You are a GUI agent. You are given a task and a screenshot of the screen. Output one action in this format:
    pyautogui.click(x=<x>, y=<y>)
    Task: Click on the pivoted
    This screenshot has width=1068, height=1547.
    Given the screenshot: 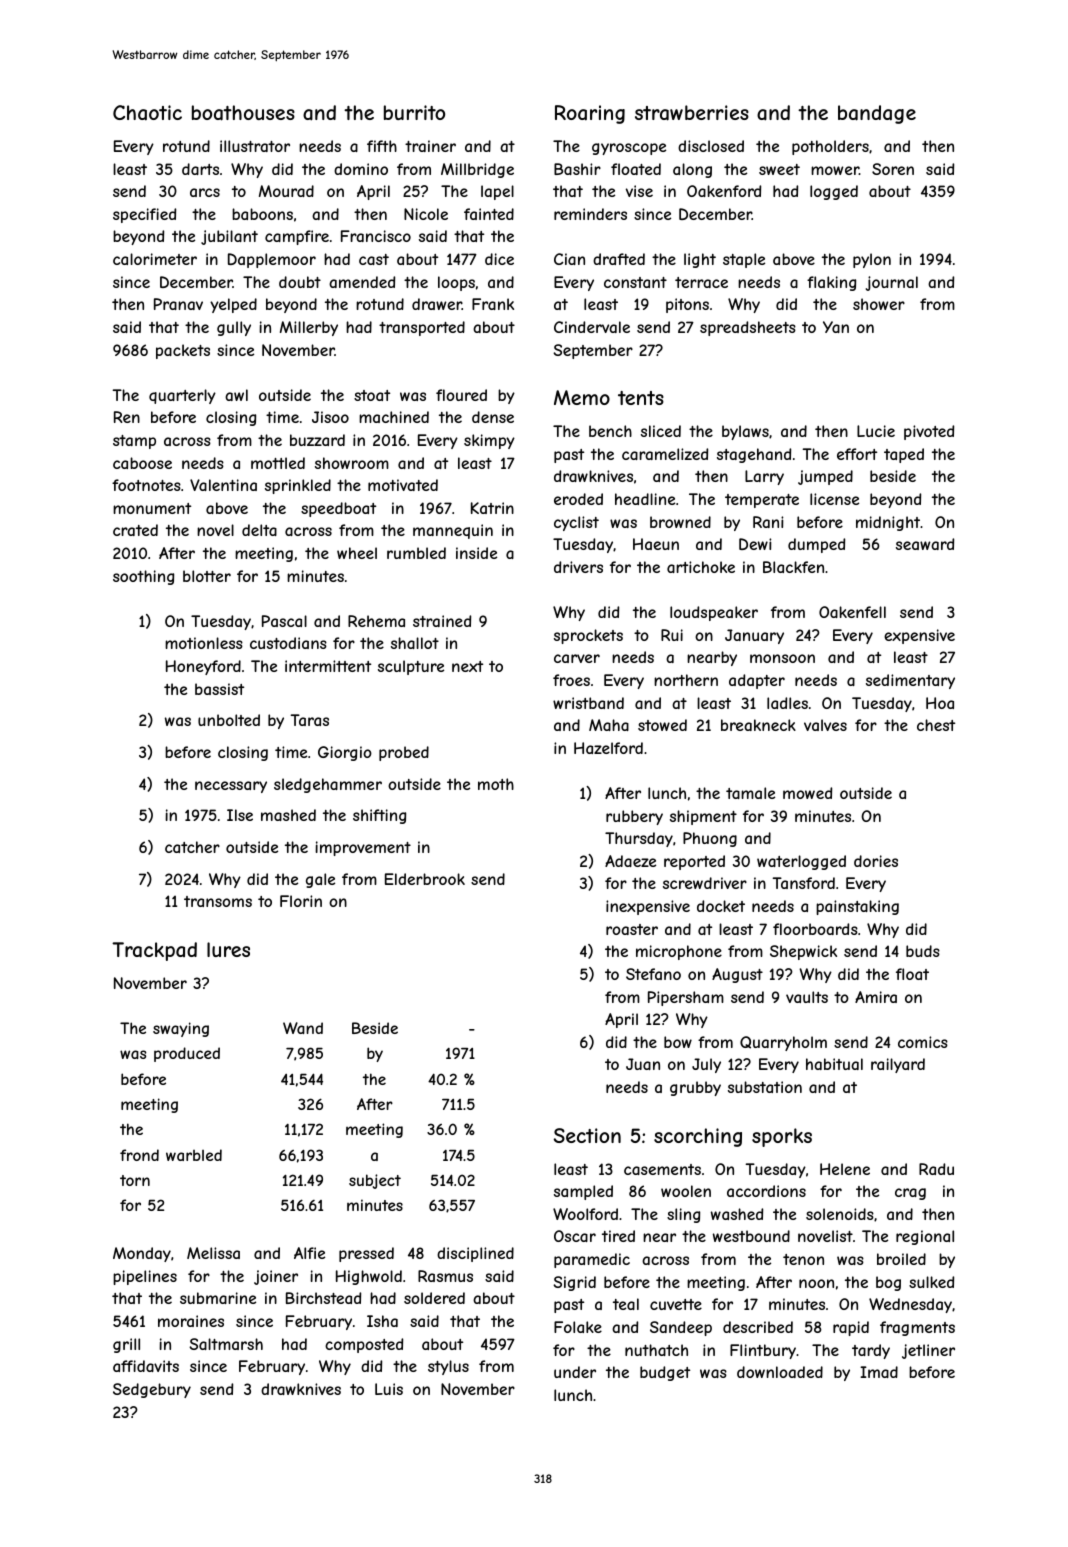 What is the action you would take?
    pyautogui.click(x=929, y=432)
